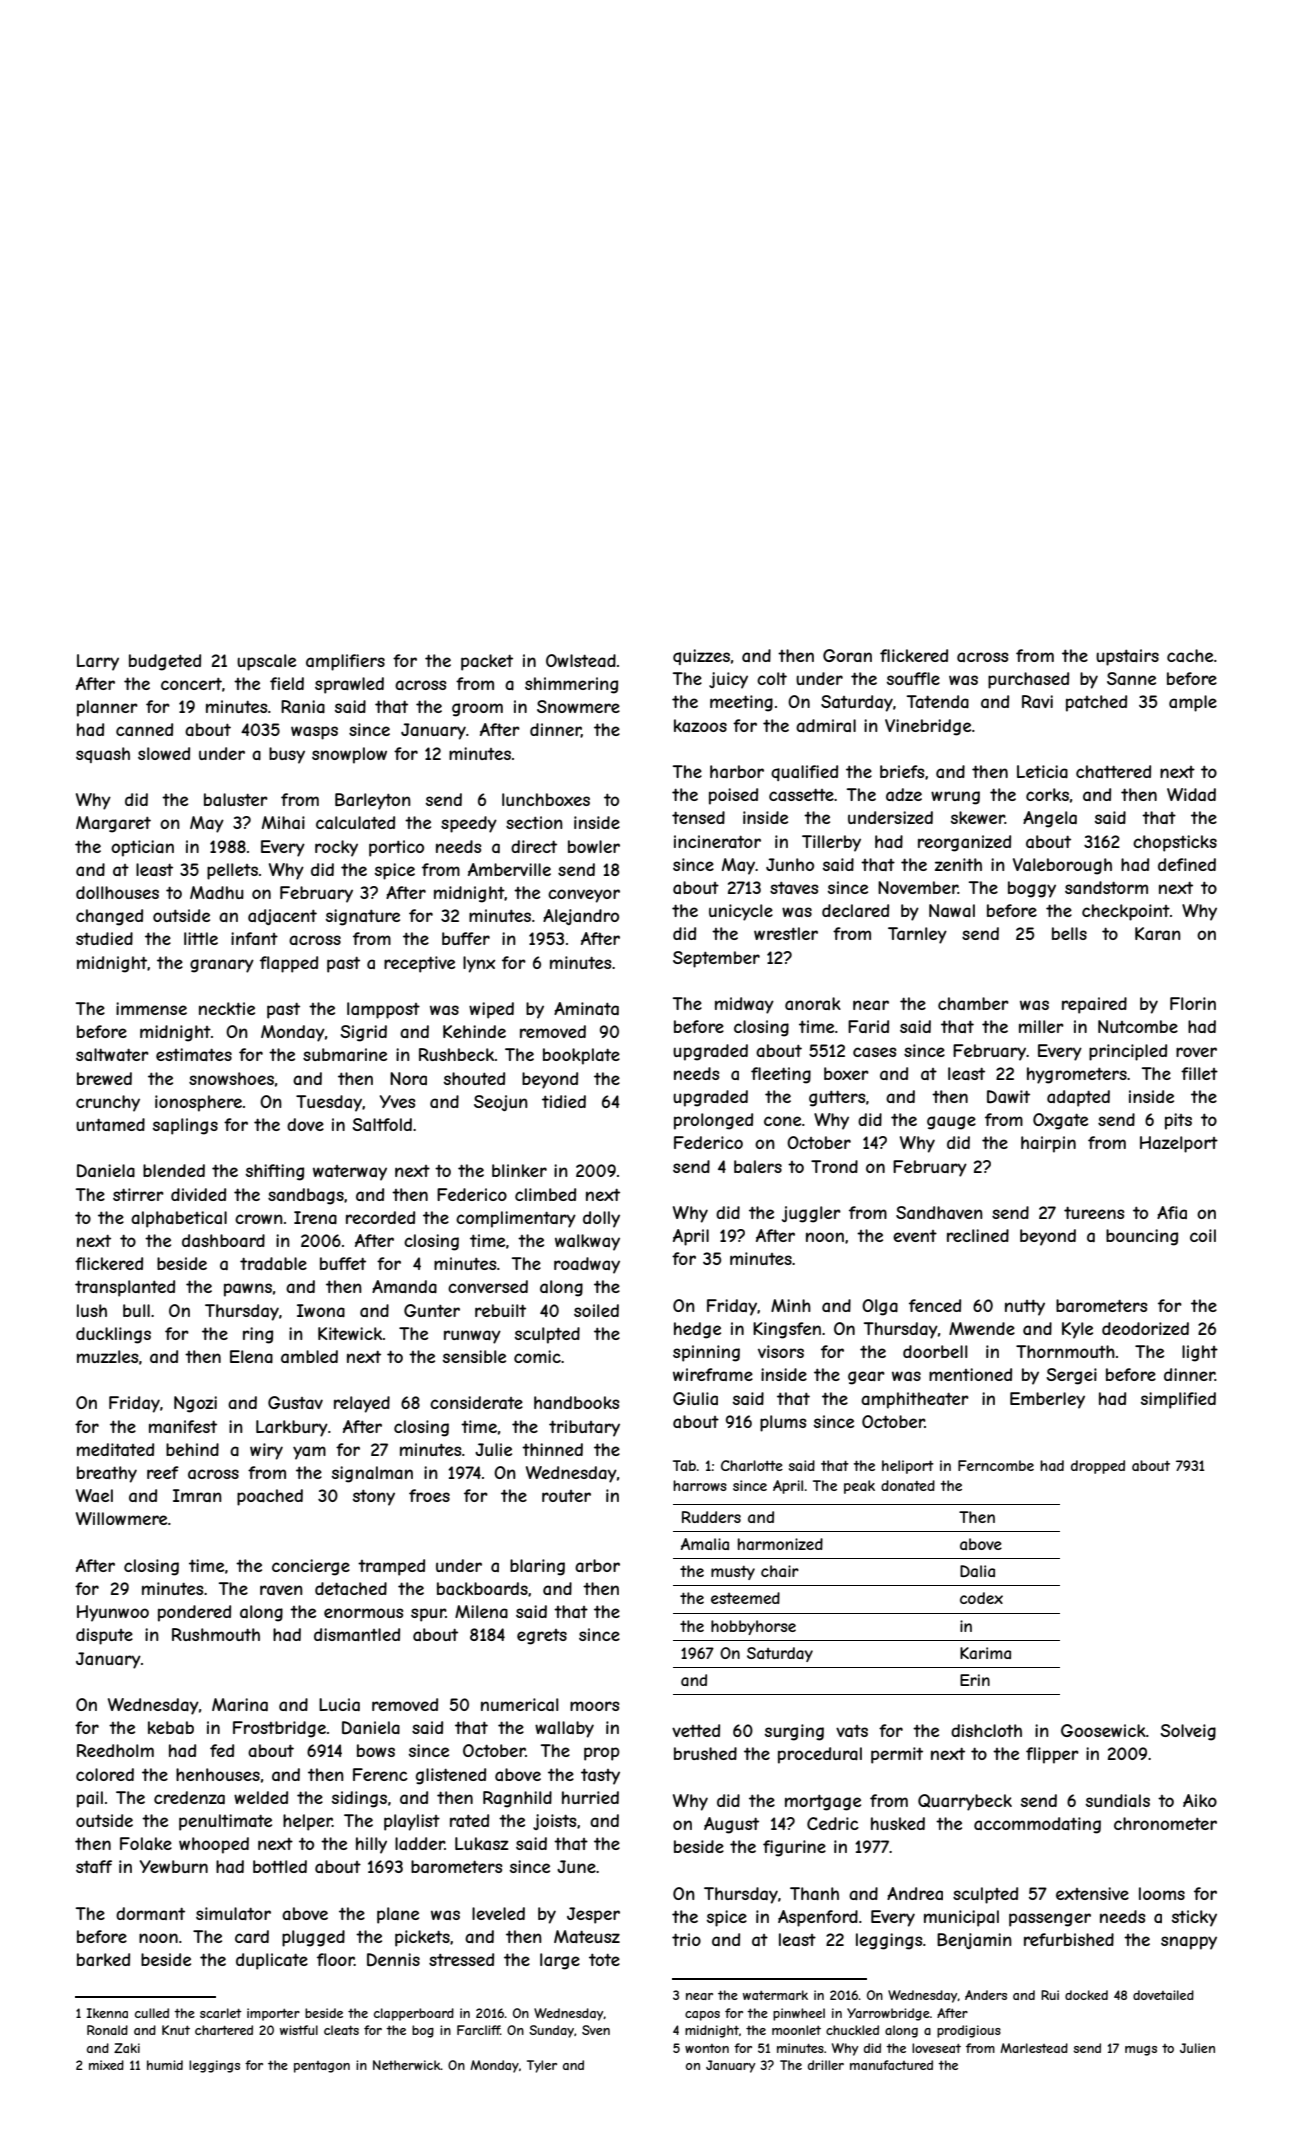  I want to click on Aiko, so click(1200, 1800).
